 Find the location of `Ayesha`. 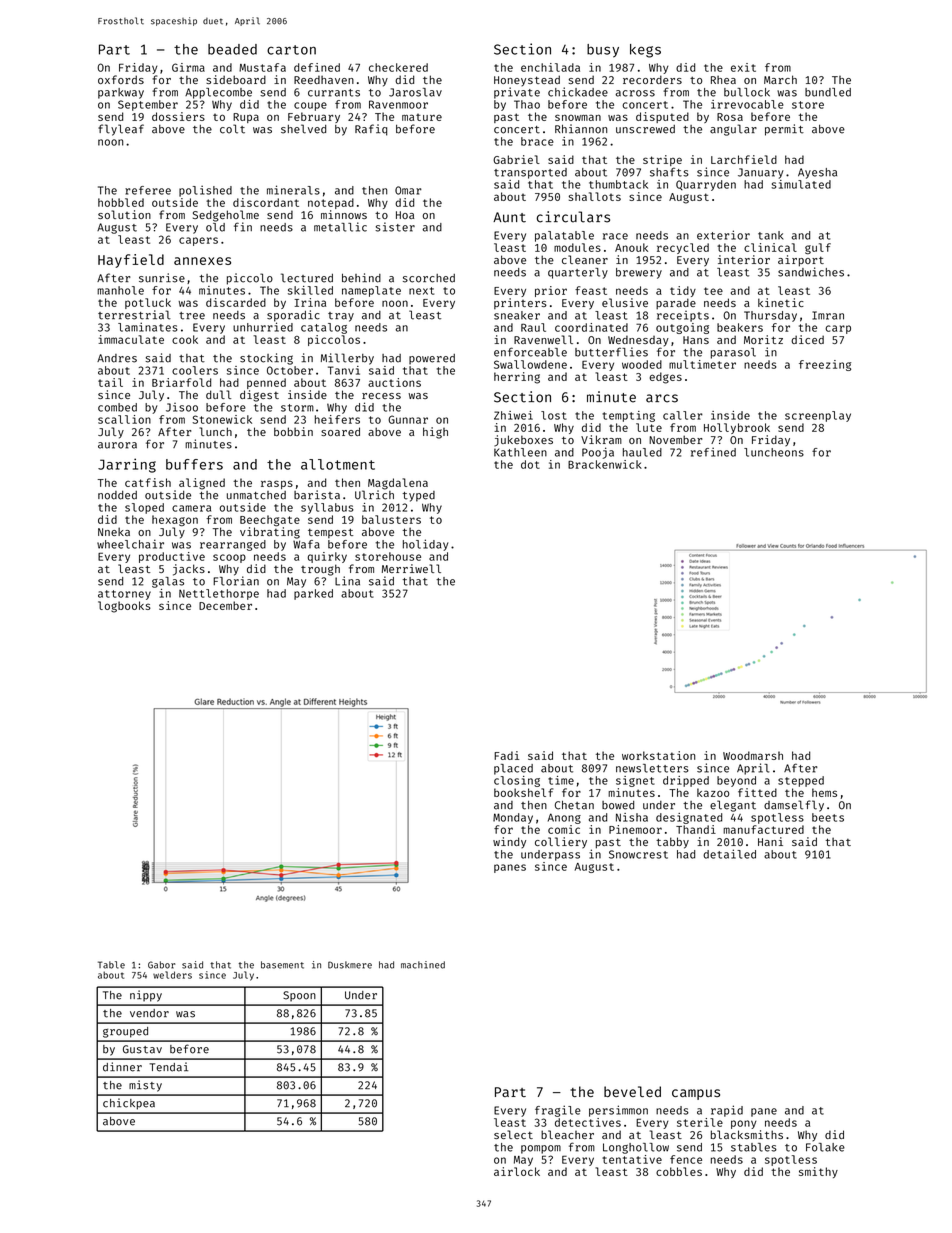

Ayesha is located at coordinates (817, 173).
